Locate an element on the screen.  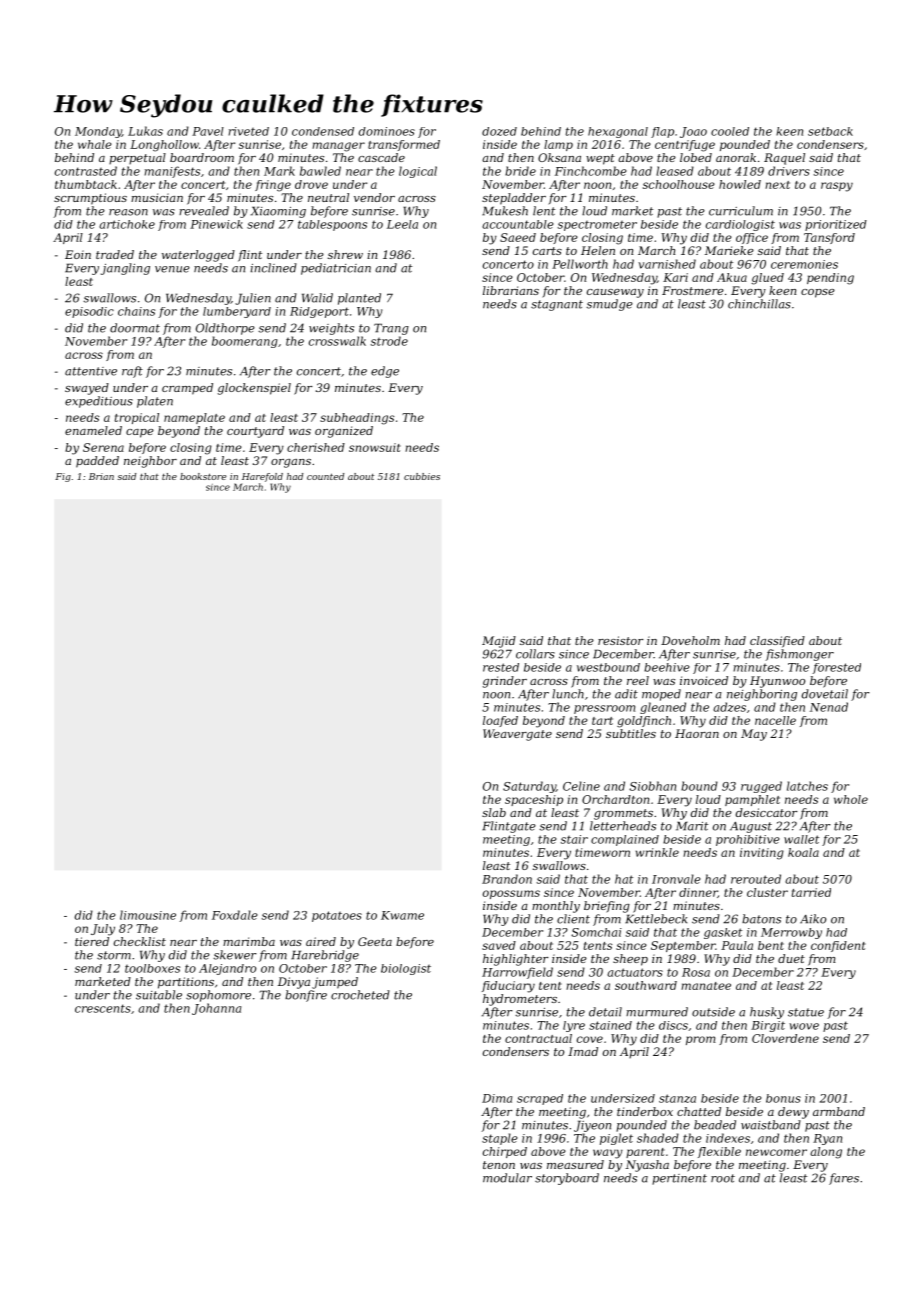
Johanna is located at coordinates (216, 1009).
